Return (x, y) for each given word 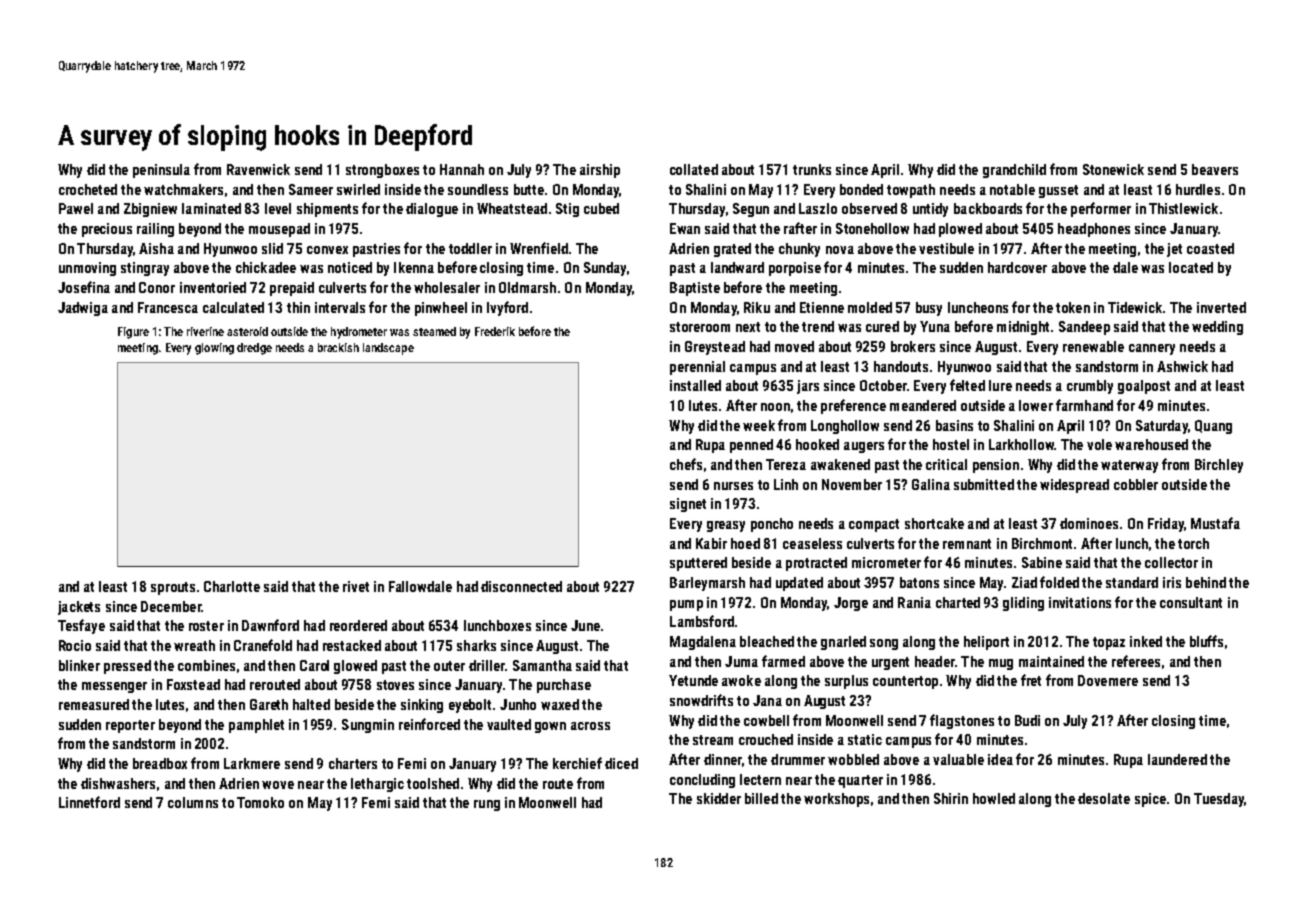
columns (193, 802)
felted (967, 385)
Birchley (1219, 466)
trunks (812, 169)
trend (818, 326)
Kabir (711, 543)
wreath (194, 645)
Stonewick (1113, 169)
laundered (1177, 759)
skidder (719, 798)
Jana (767, 700)
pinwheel (441, 309)
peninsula (161, 171)
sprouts (173, 588)
